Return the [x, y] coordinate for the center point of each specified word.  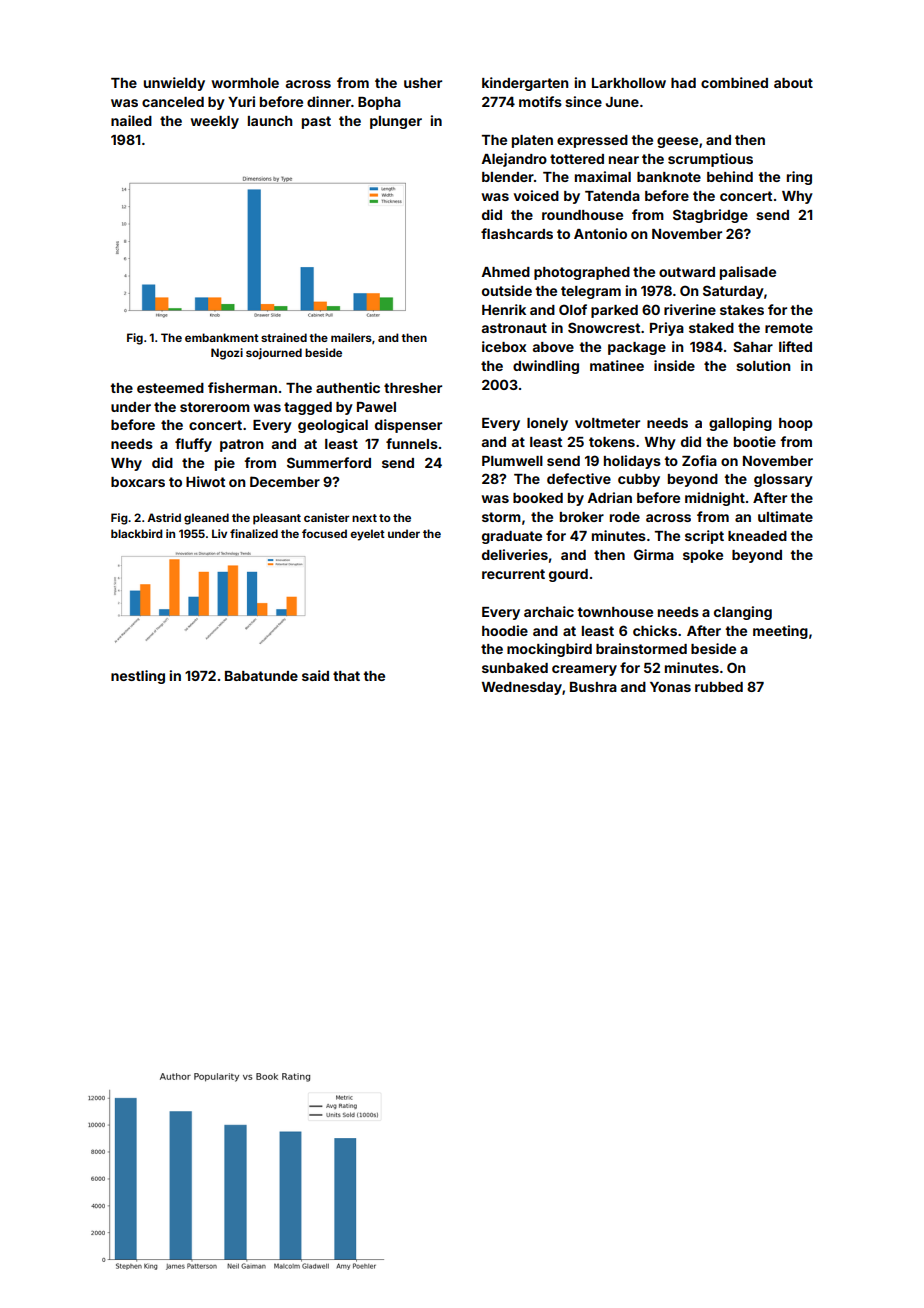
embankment [222, 337]
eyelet [367, 535]
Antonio [600, 233]
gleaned [206, 519]
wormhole [245, 83]
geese [677, 142]
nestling [138, 677]
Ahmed [505, 272]
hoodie [505, 630]
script [704, 537]
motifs [540, 101]
